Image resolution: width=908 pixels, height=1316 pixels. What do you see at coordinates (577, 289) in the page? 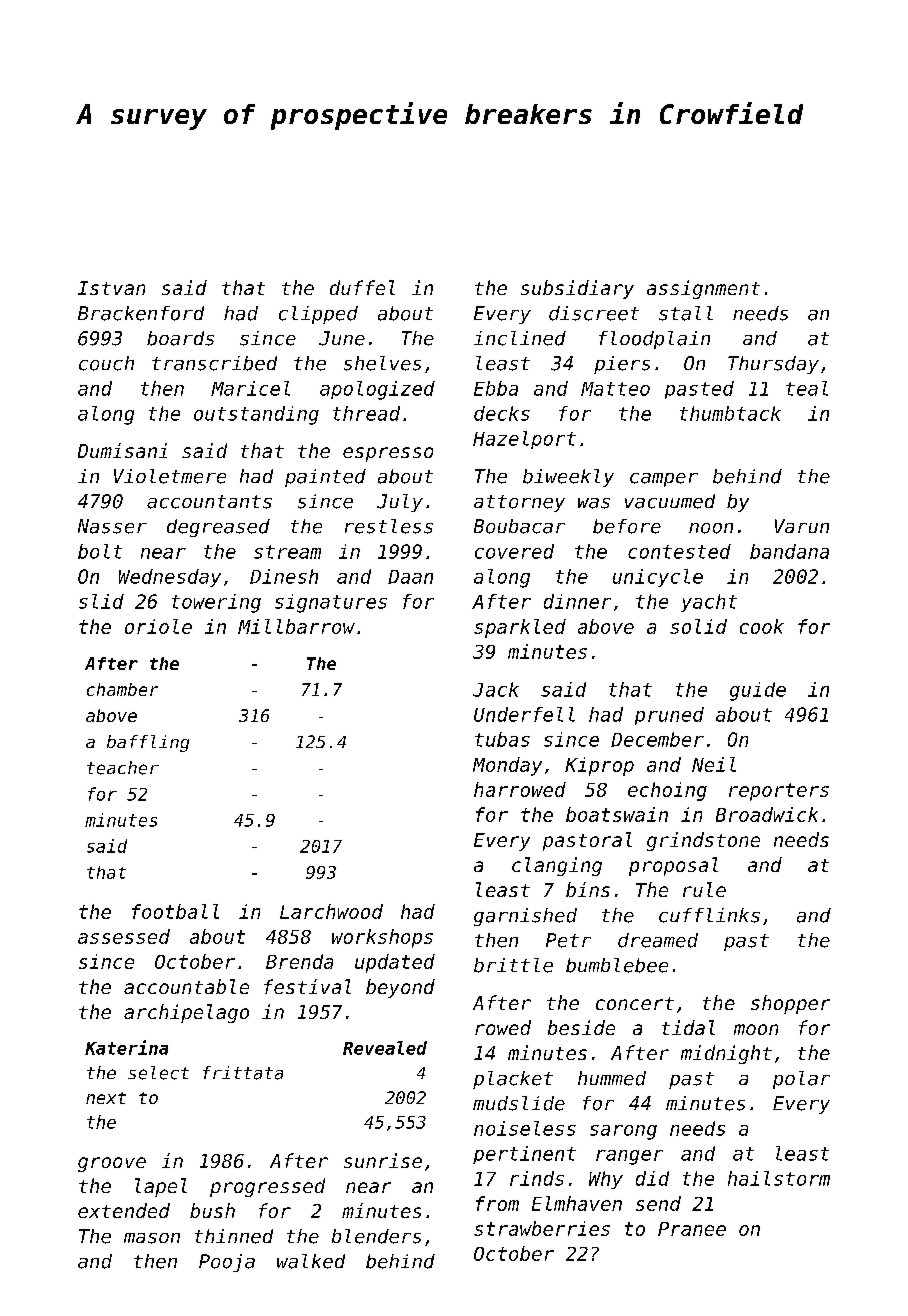
I see `subsidiary` at bounding box center [577, 289].
